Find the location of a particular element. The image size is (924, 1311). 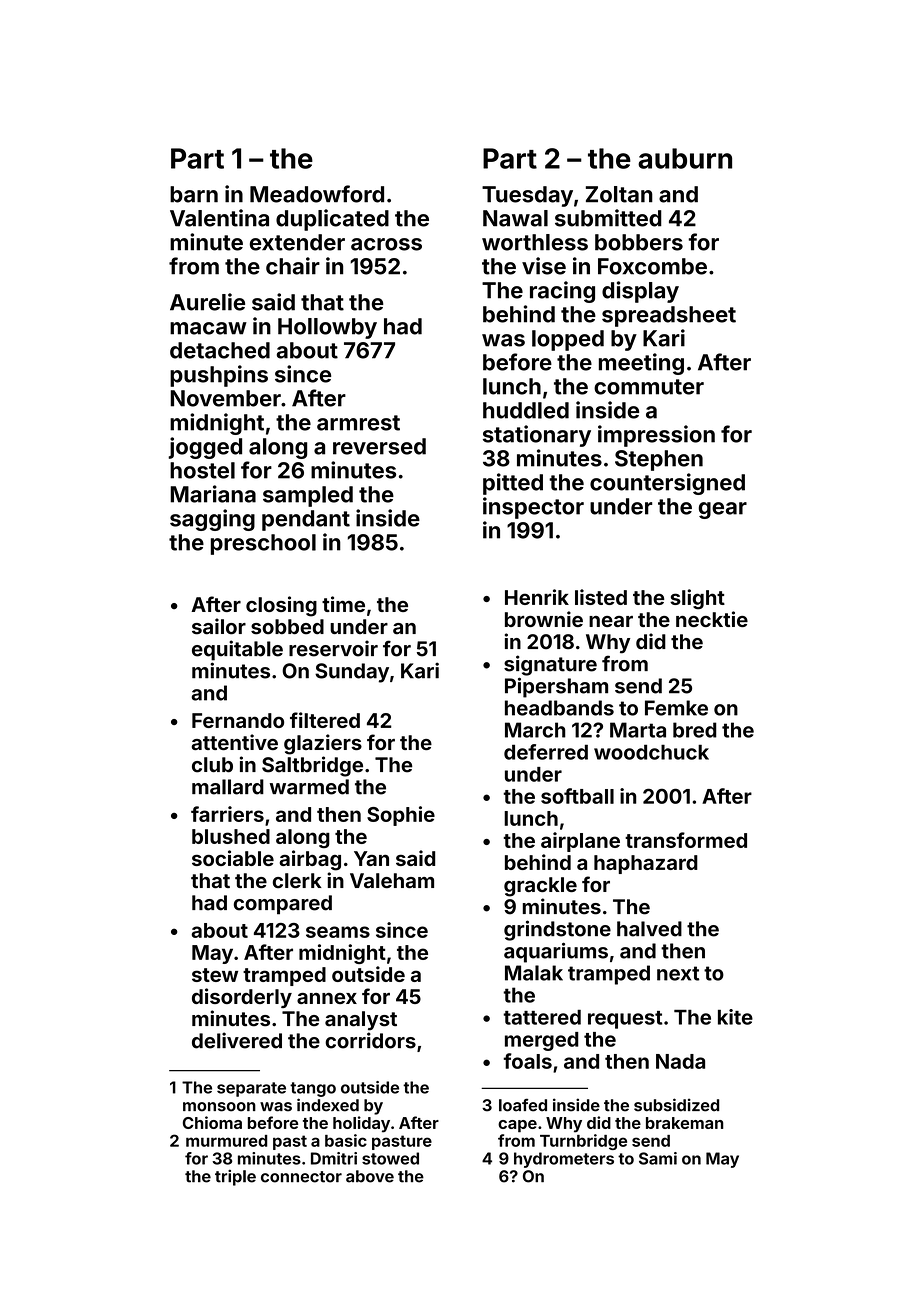

sailor is located at coordinates (219, 626).
